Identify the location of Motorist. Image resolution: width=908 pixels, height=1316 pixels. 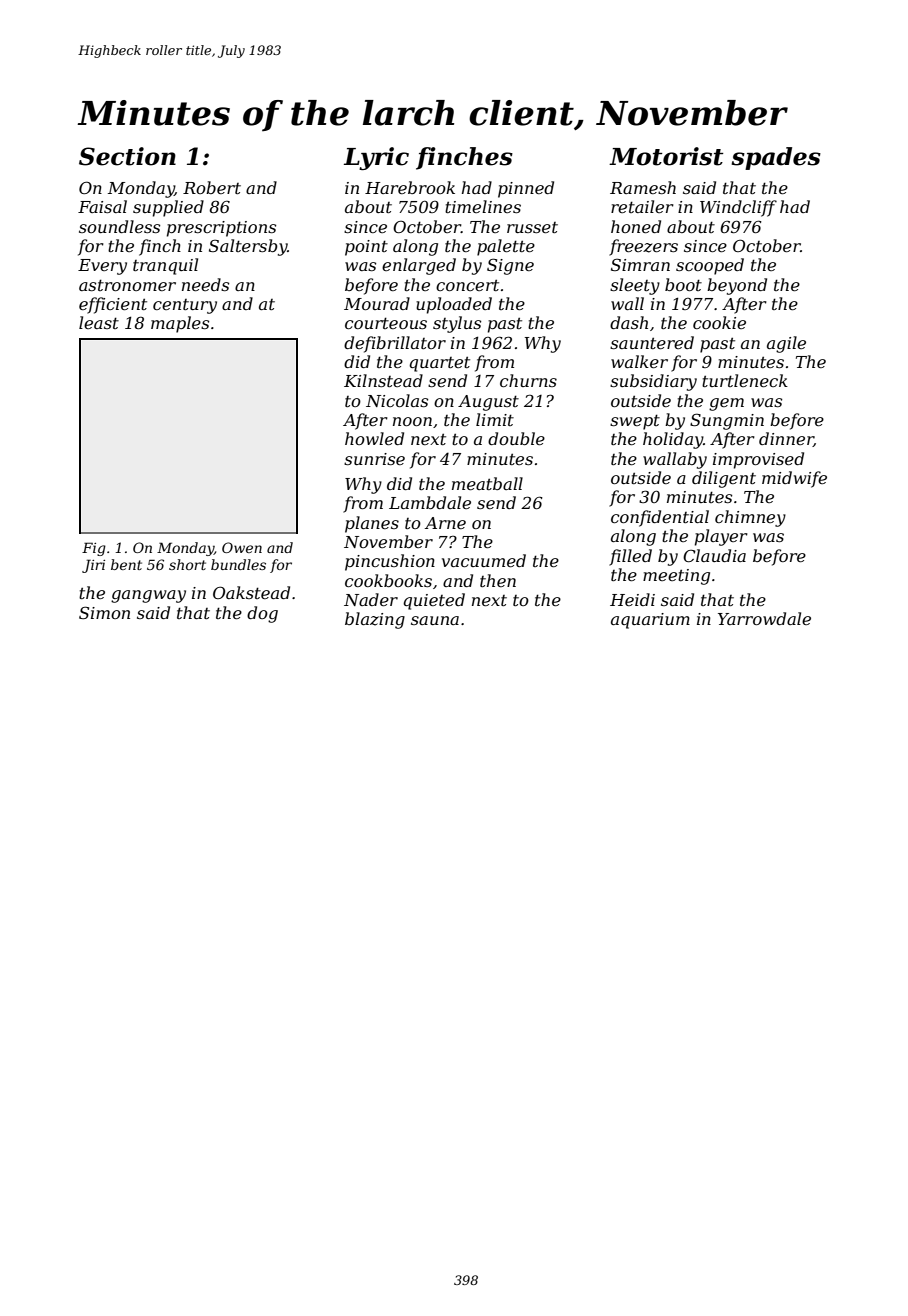
(666, 156).
